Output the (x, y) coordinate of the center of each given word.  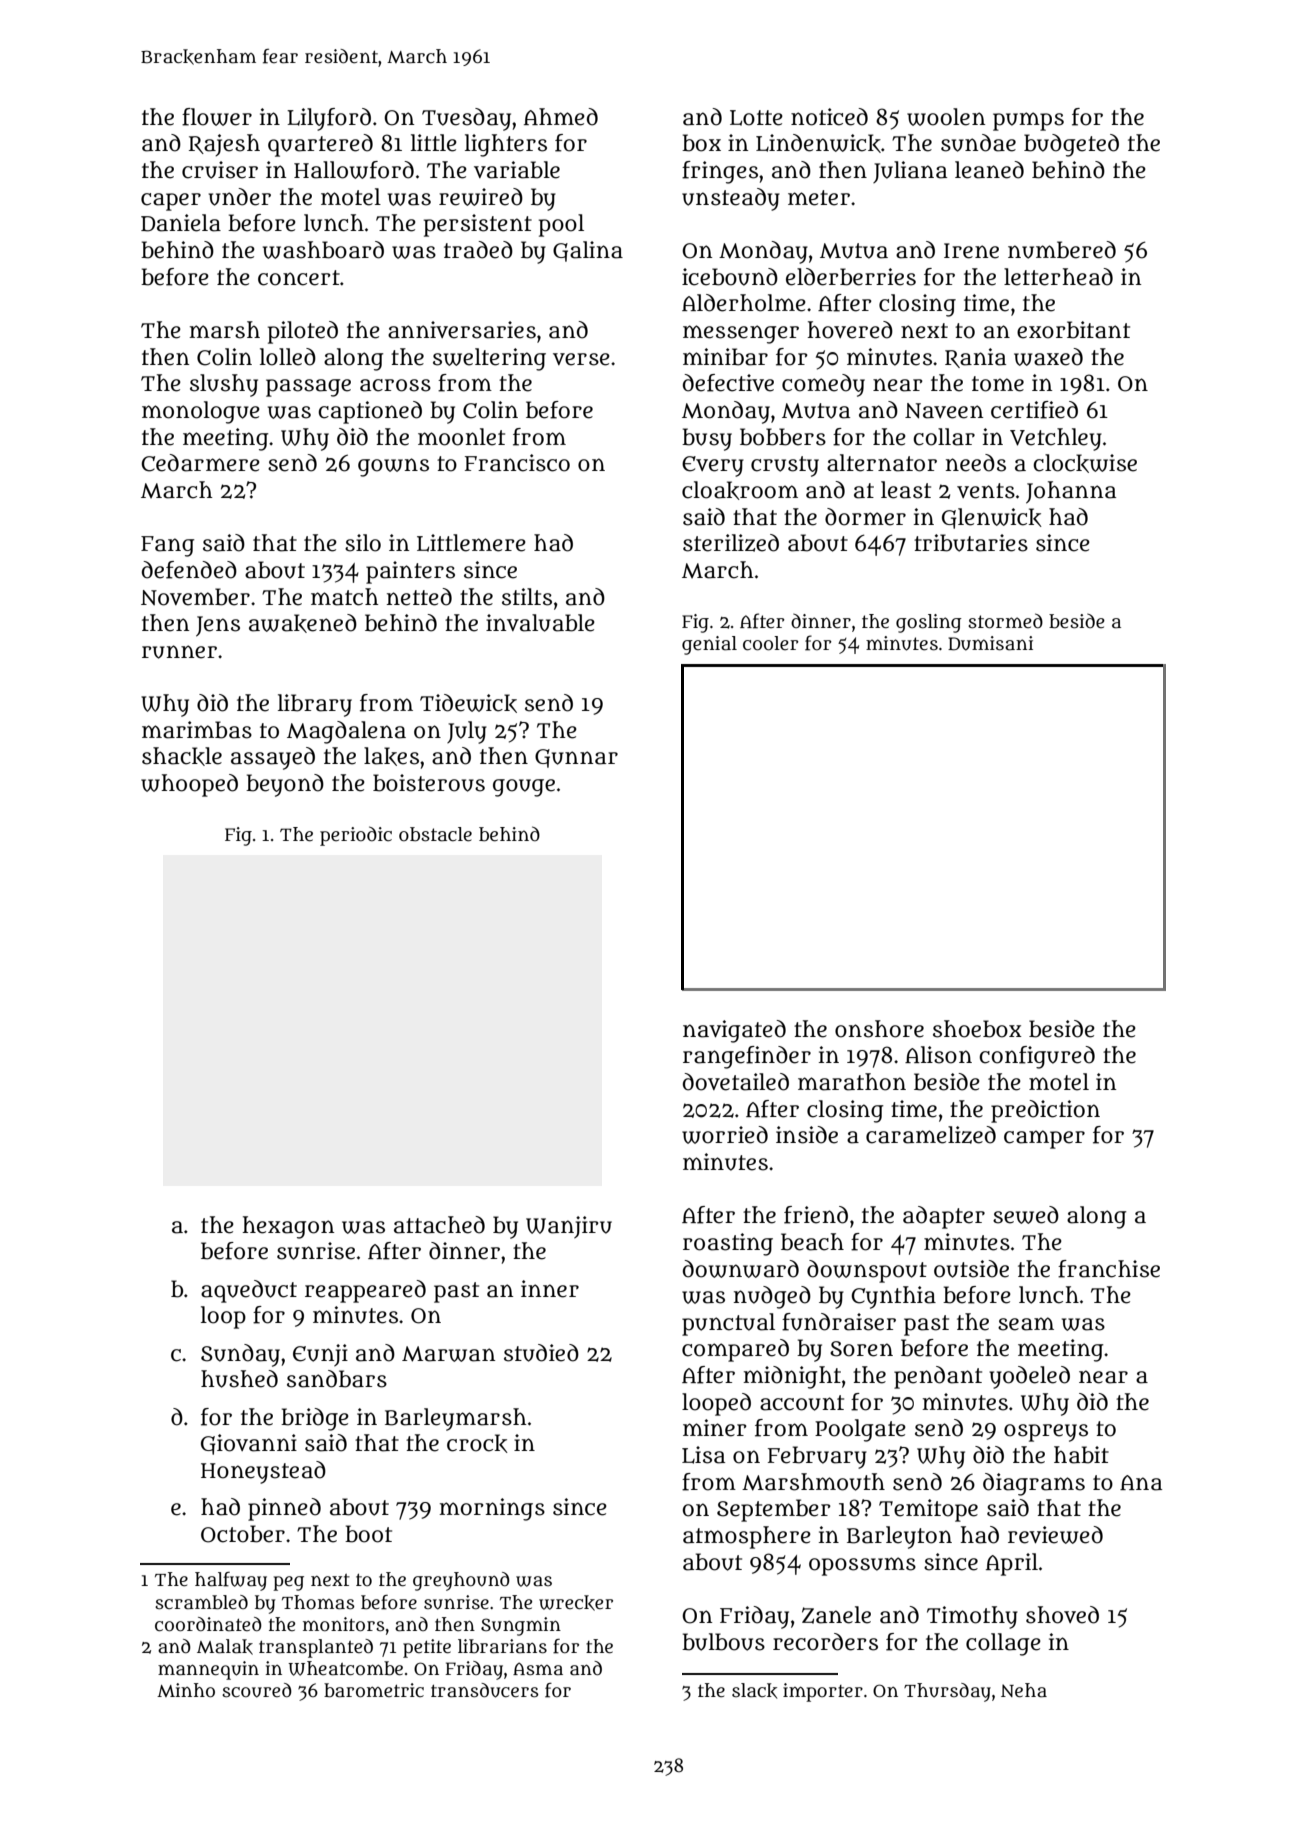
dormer (865, 517)
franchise (1109, 1269)
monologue (201, 412)
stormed (1005, 621)
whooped (189, 785)
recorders (825, 1642)
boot (368, 1534)
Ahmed (561, 117)
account (802, 1403)
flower (217, 117)
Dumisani (990, 643)
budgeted (1071, 145)
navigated (734, 1031)
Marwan (448, 1354)
